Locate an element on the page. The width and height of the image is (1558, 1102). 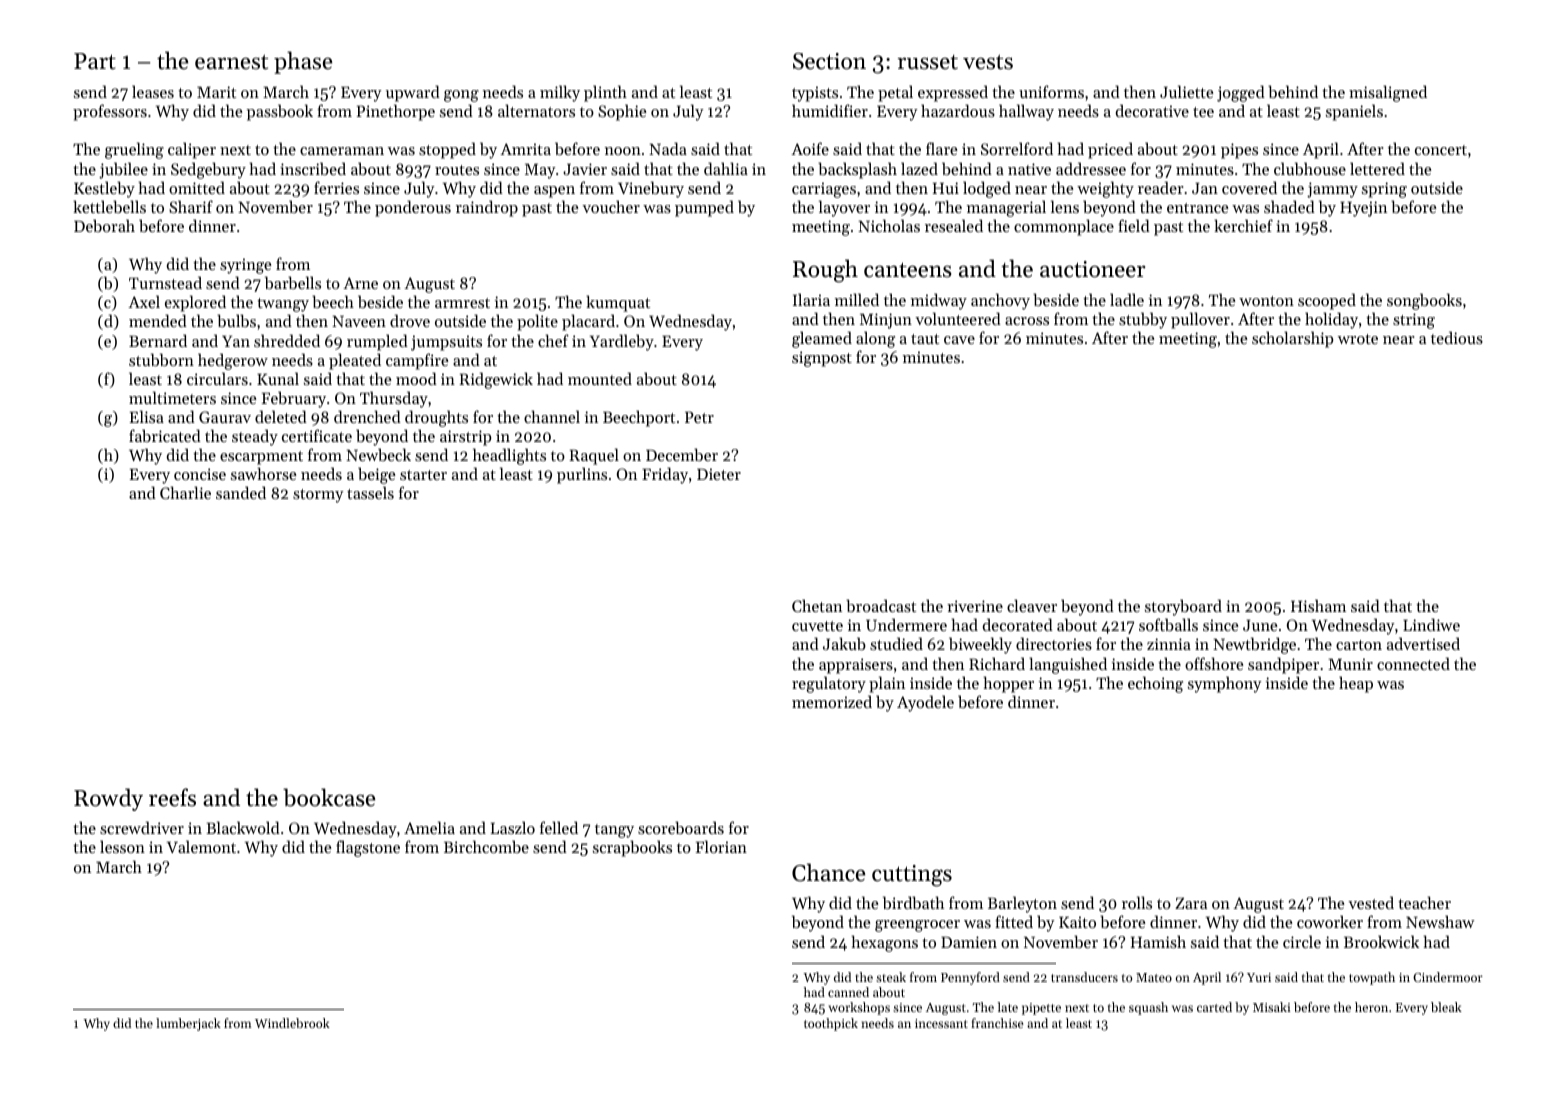
scholarship is located at coordinates (1292, 339).
